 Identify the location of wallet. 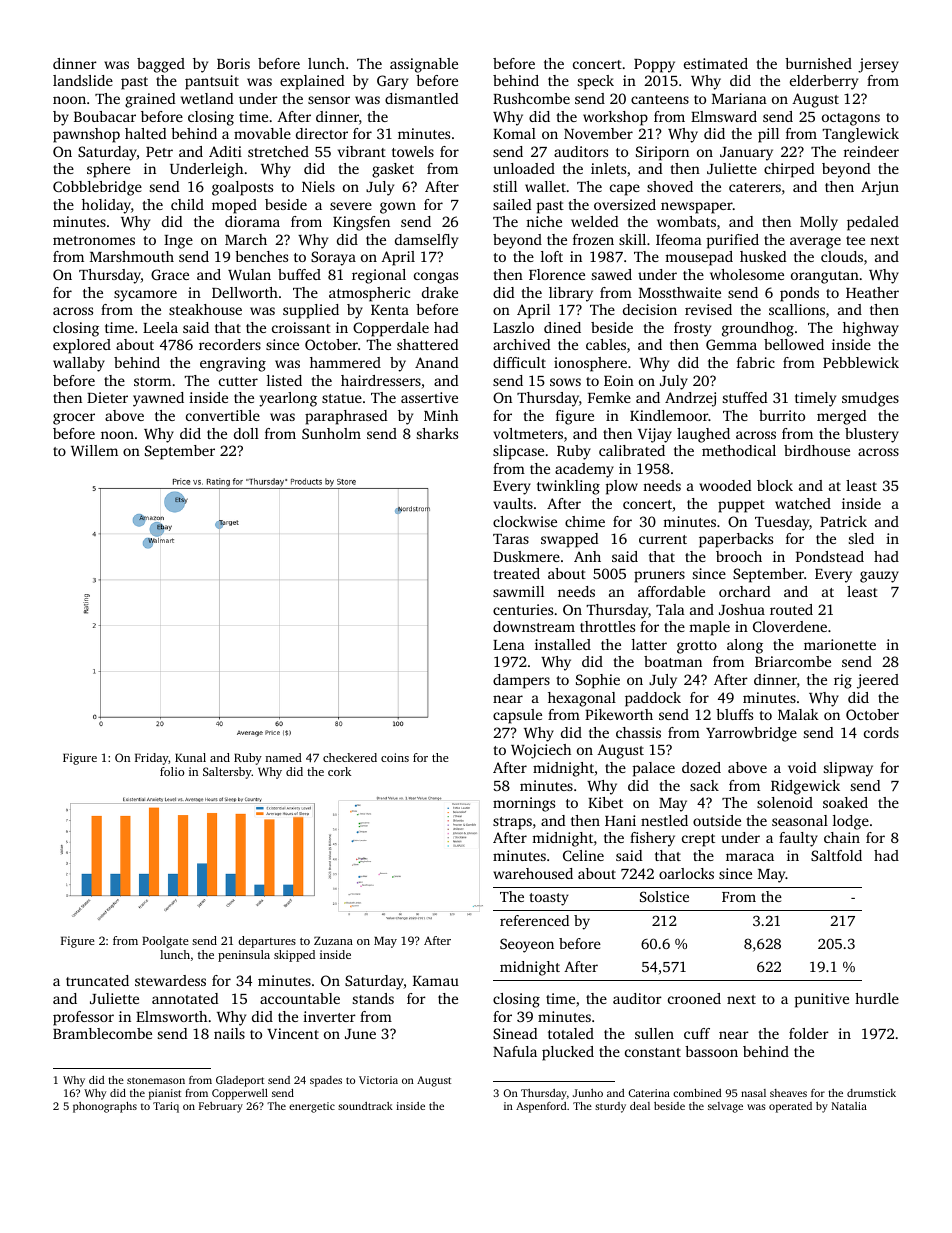
(545, 186).
